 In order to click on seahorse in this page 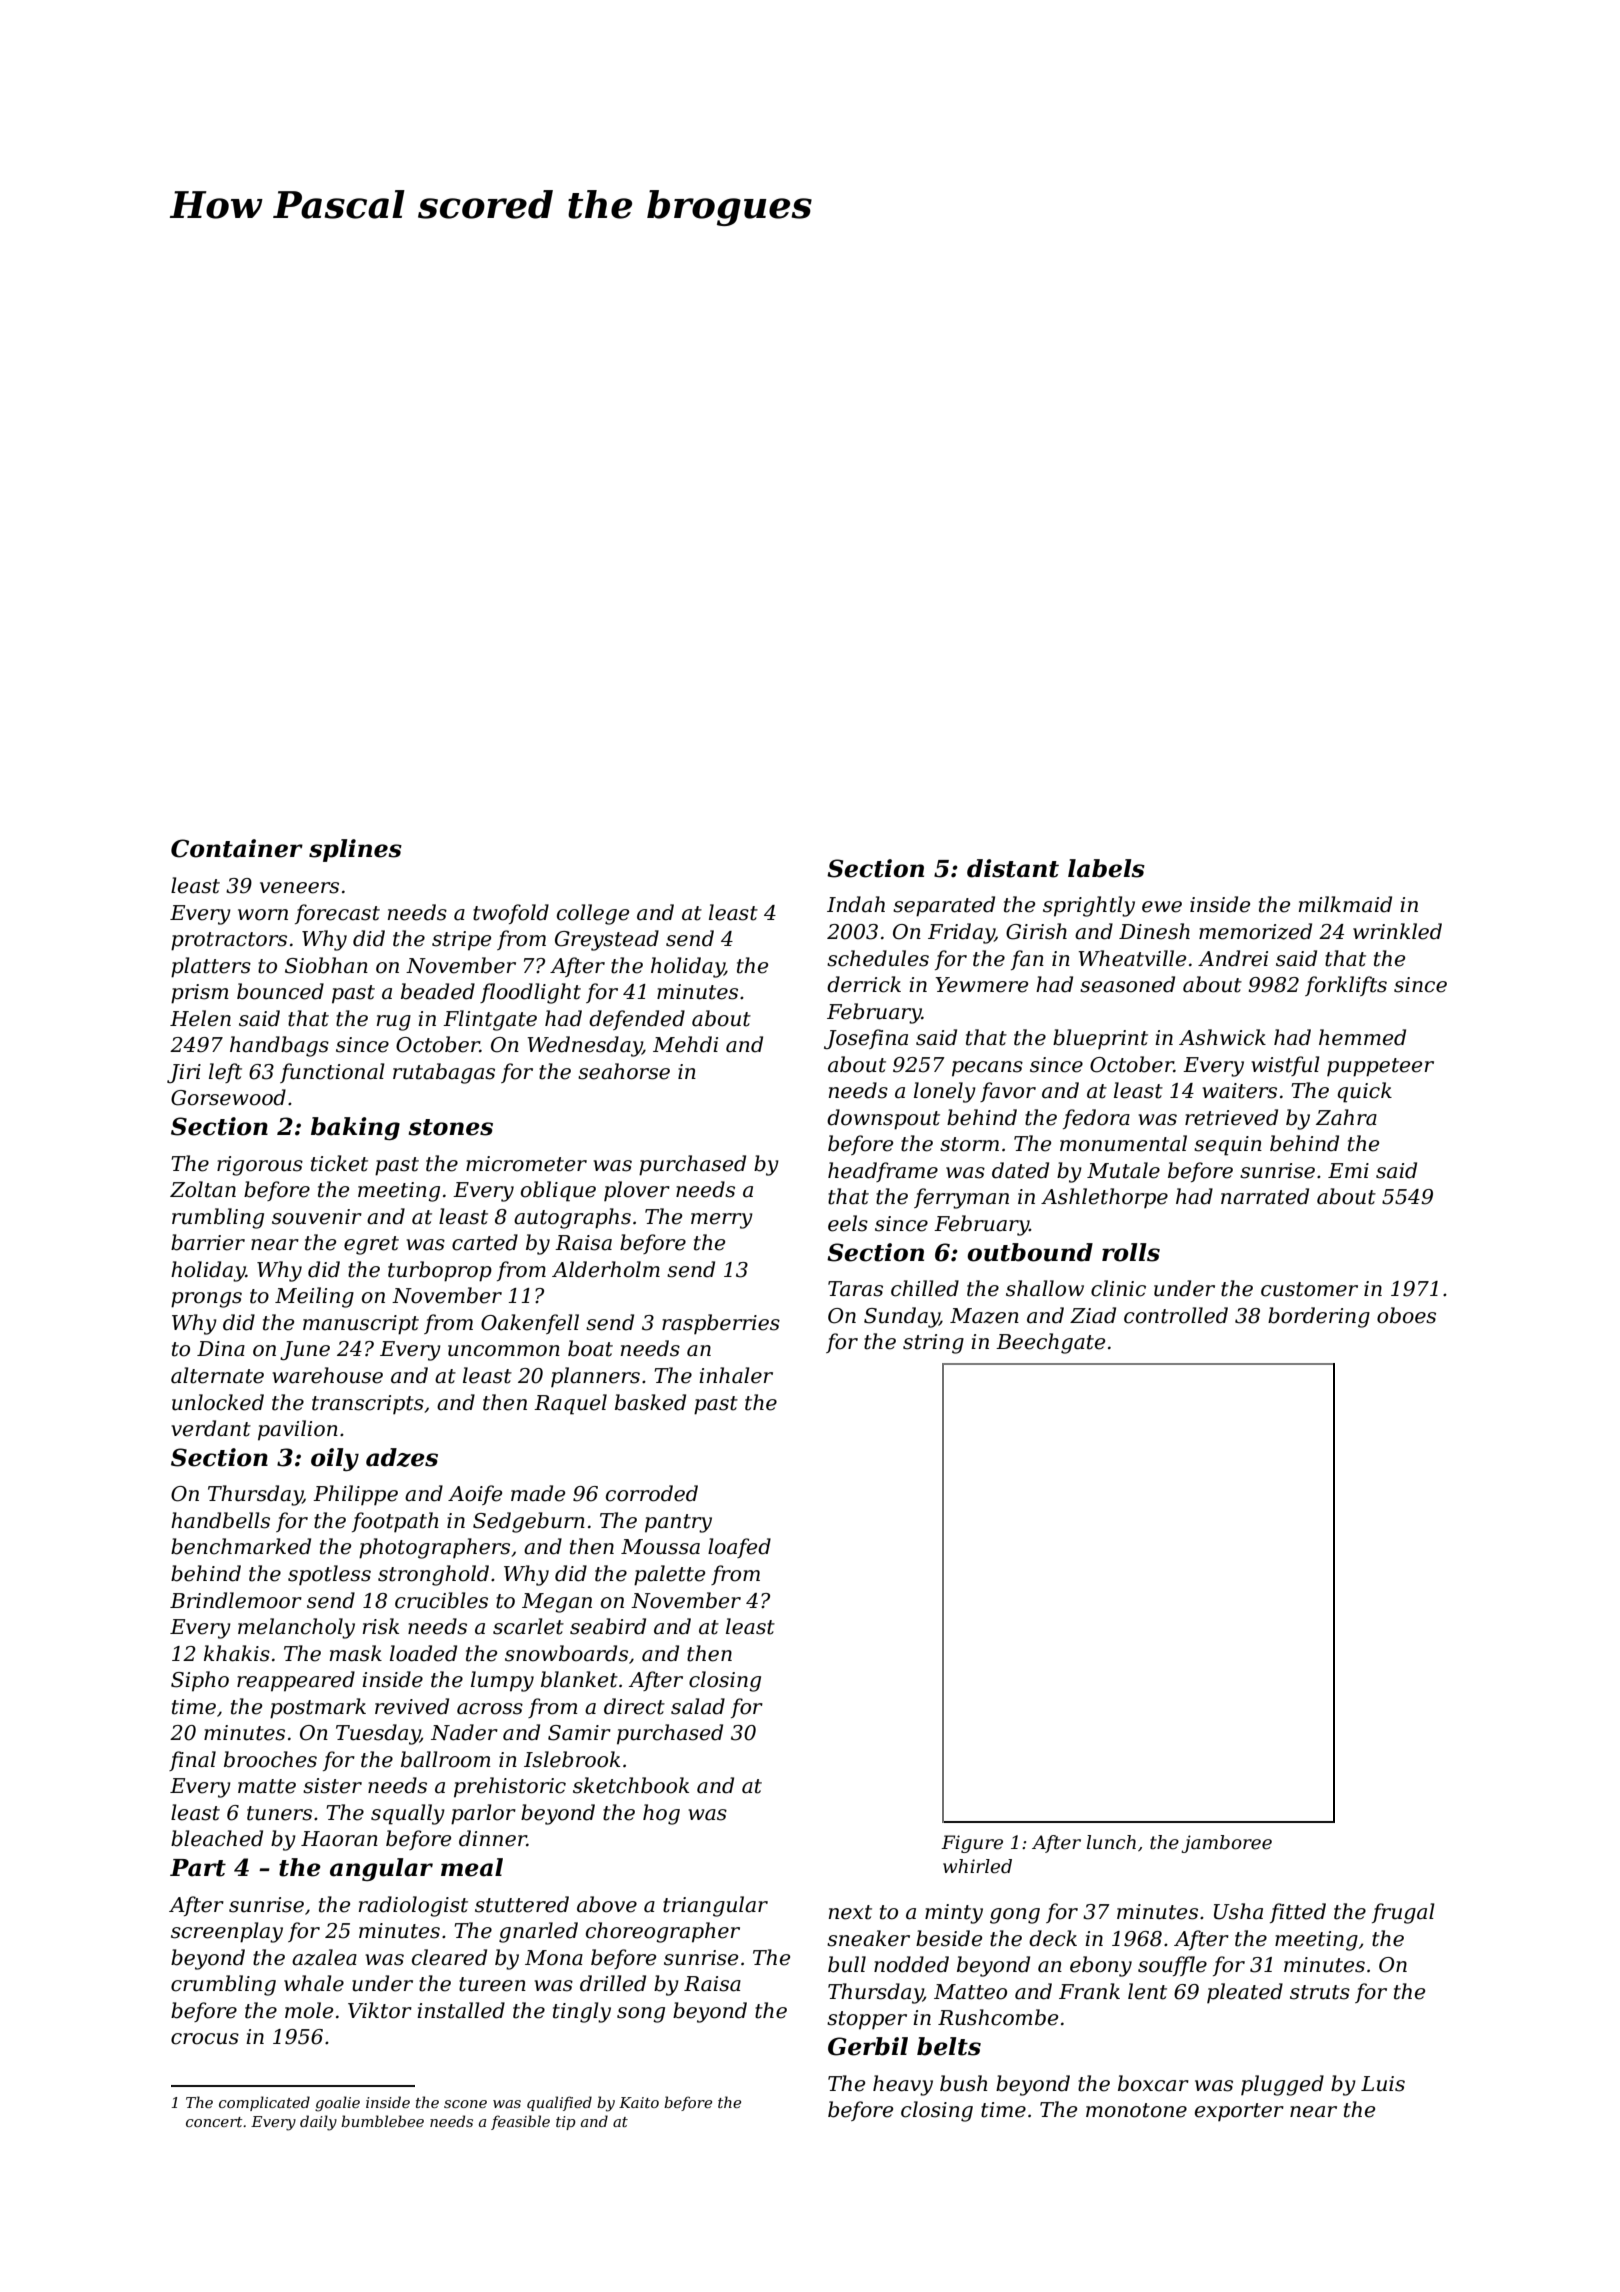, I will do `click(624, 1071)`.
